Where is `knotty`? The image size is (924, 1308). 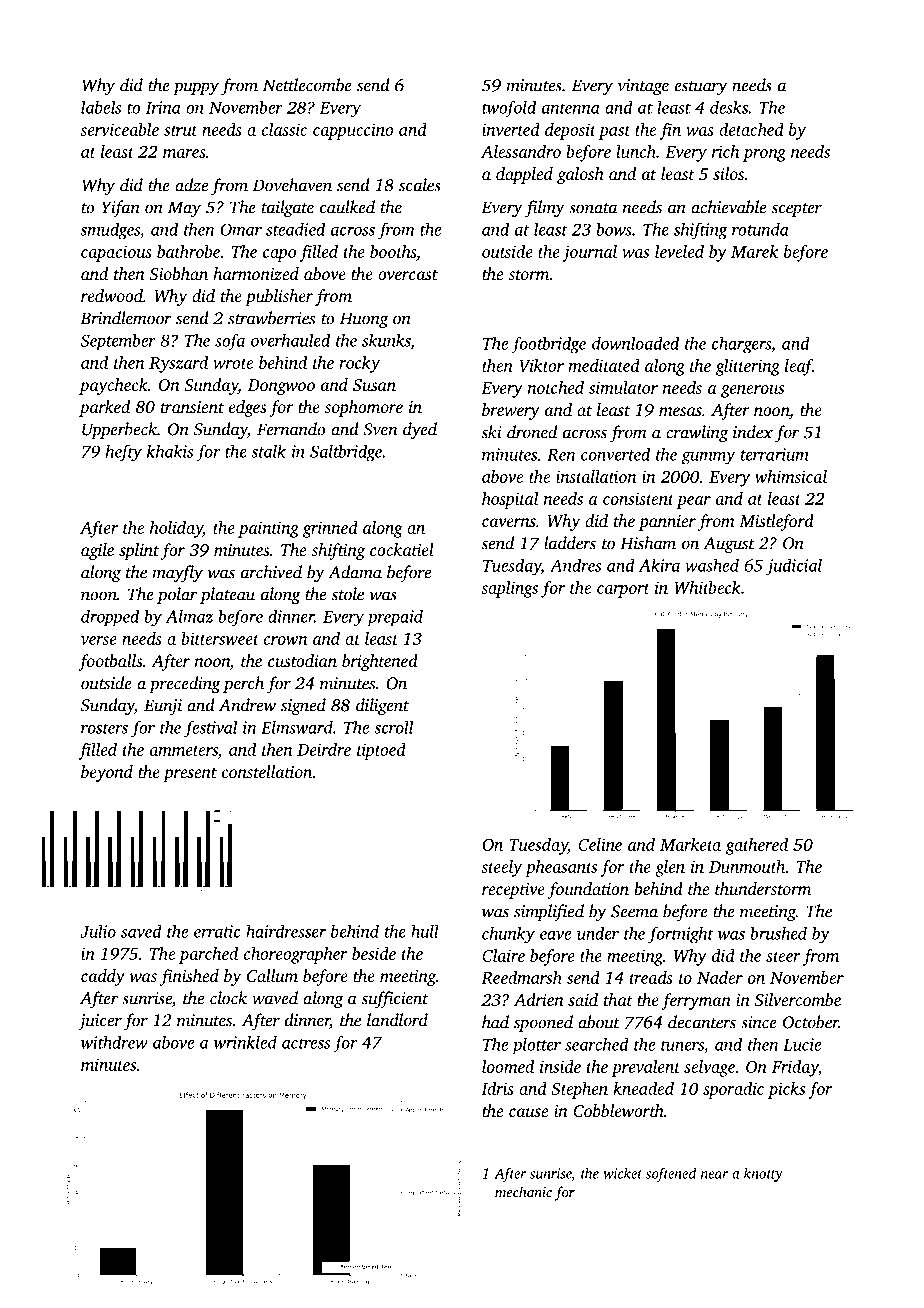 knotty is located at coordinates (763, 1175).
